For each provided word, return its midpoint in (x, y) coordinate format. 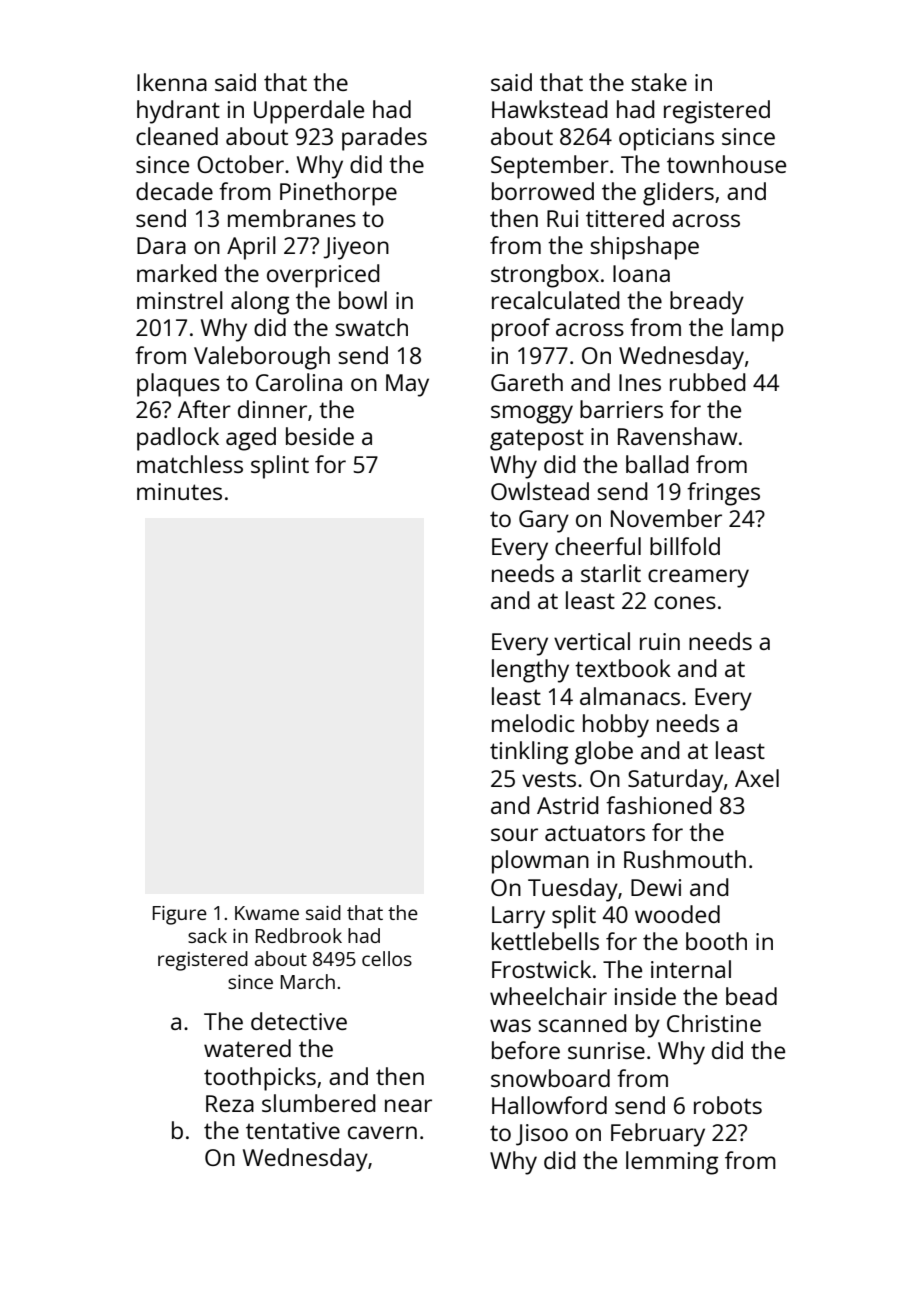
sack (207, 935)
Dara (161, 245)
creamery (698, 578)
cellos (387, 958)
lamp (758, 330)
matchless (190, 464)
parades (384, 139)
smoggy (532, 414)
